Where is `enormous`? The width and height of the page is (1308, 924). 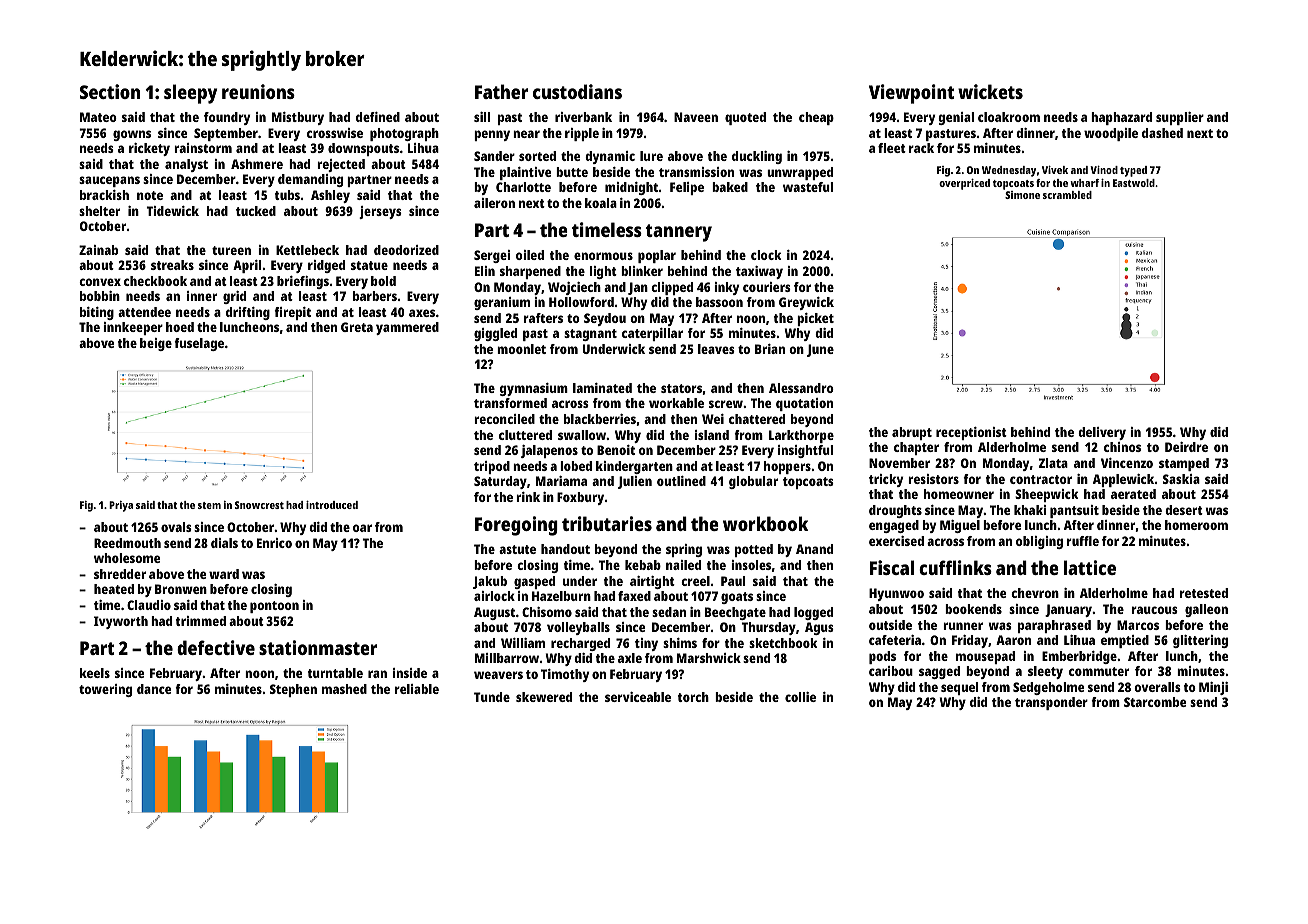 enormous is located at coordinates (603, 256).
